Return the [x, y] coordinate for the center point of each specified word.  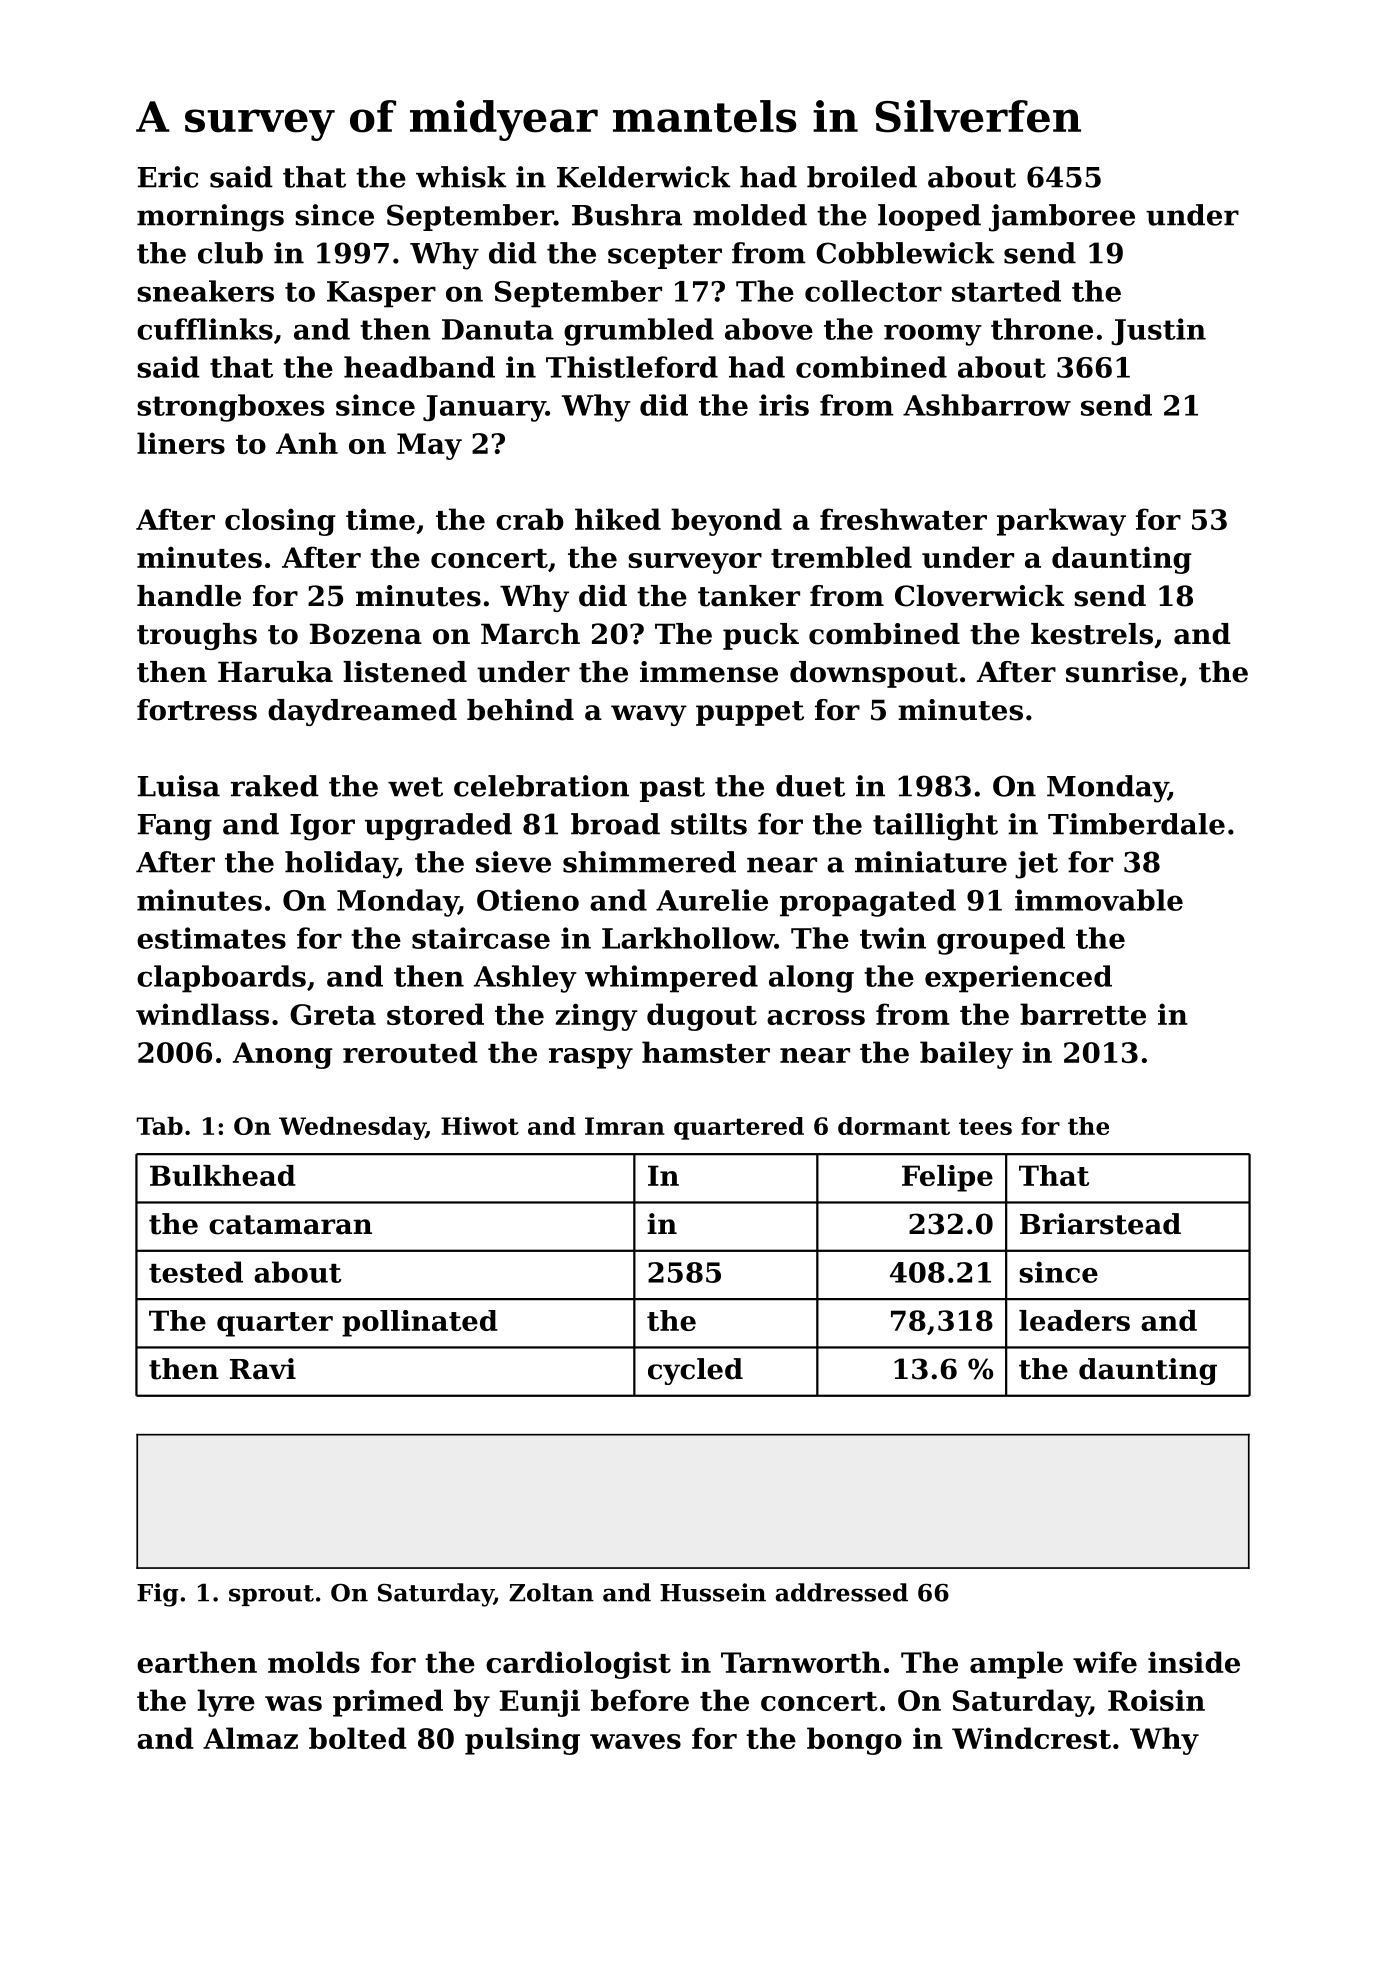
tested [196, 1272]
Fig [157, 1595]
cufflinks [205, 329]
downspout [874, 674]
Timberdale [1136, 824]
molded [750, 215]
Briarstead [1100, 1224]
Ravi [263, 1369]
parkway [1061, 522]
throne [1042, 329]
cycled [695, 1371]
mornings [210, 218]
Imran [625, 1126]
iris [784, 405]
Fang [175, 827]
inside [1194, 1662]
